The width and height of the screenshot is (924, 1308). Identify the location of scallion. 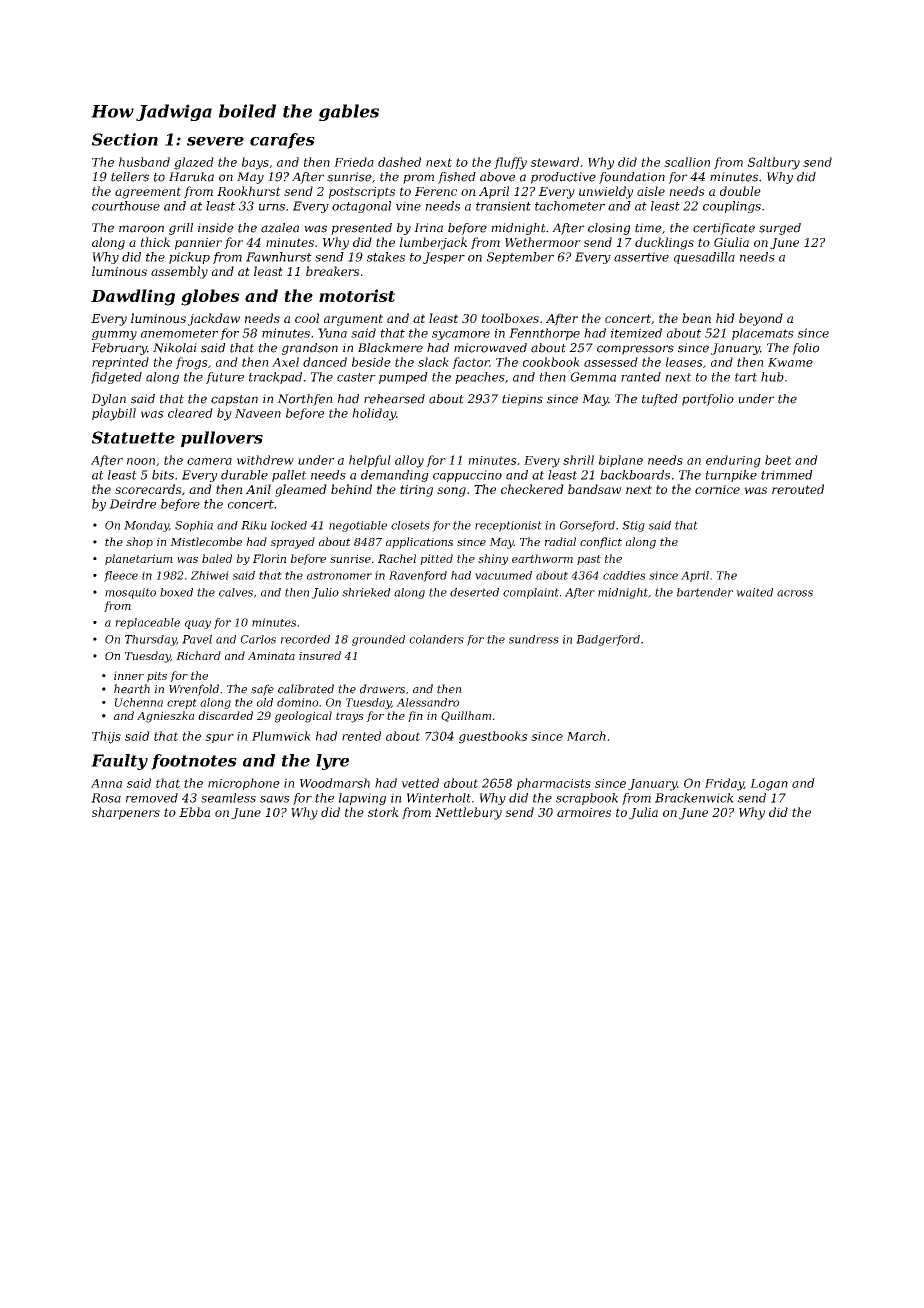
(687, 162).
